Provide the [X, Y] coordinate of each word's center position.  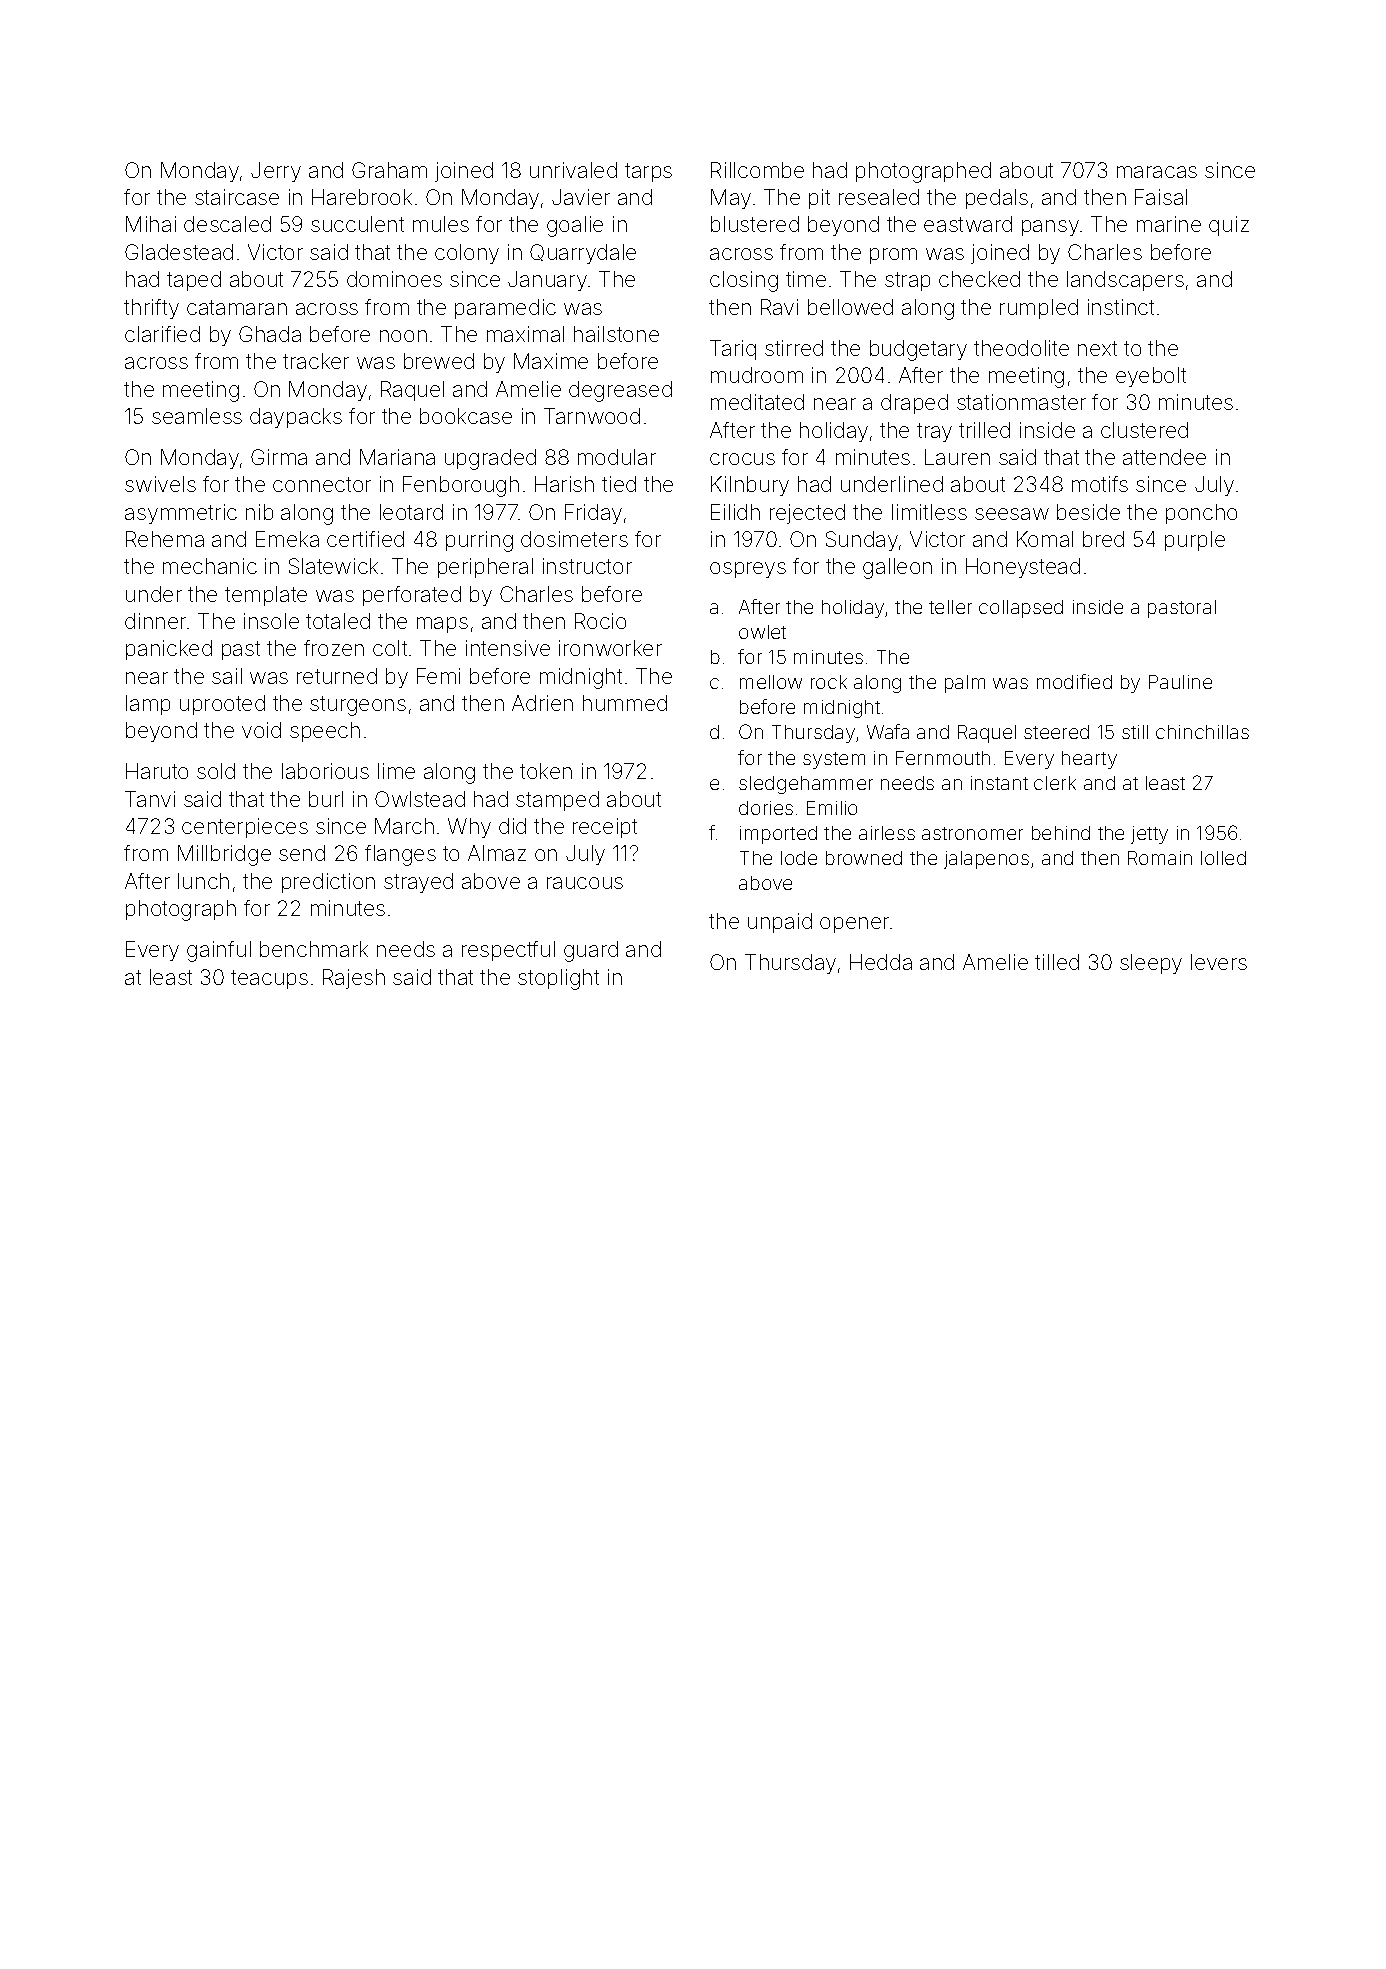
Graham [389, 170]
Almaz [497, 853]
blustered [755, 224]
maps [442, 625]
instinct [1121, 307]
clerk [1055, 783]
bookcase [466, 416]
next [1097, 348]
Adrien [542, 703]
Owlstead [420, 799]
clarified [162, 334]
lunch [203, 881]
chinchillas [1202, 732]
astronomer [972, 833]
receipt [605, 828]
